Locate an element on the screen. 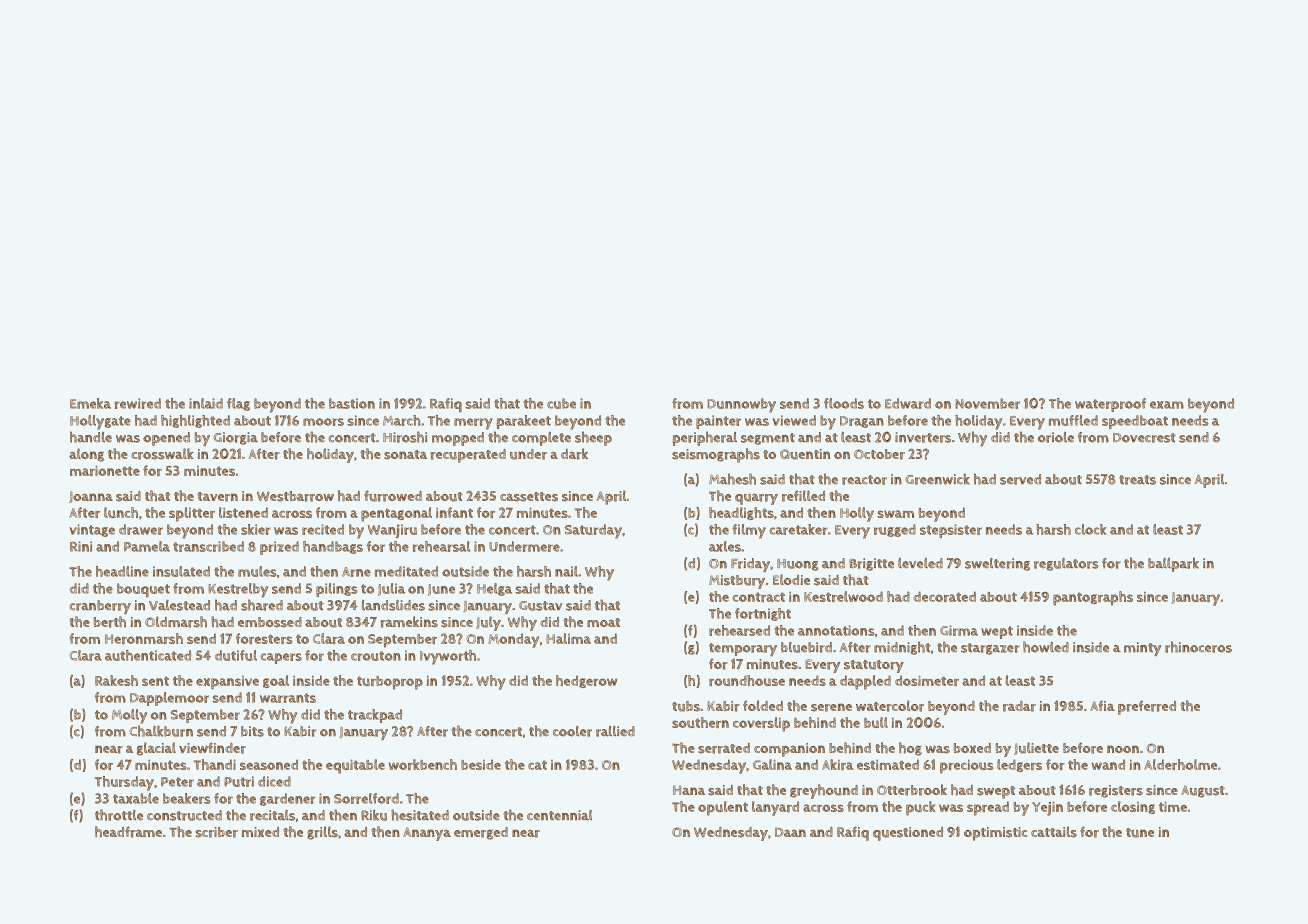 This screenshot has height=924, width=1308. equitable is located at coordinates (355, 766).
